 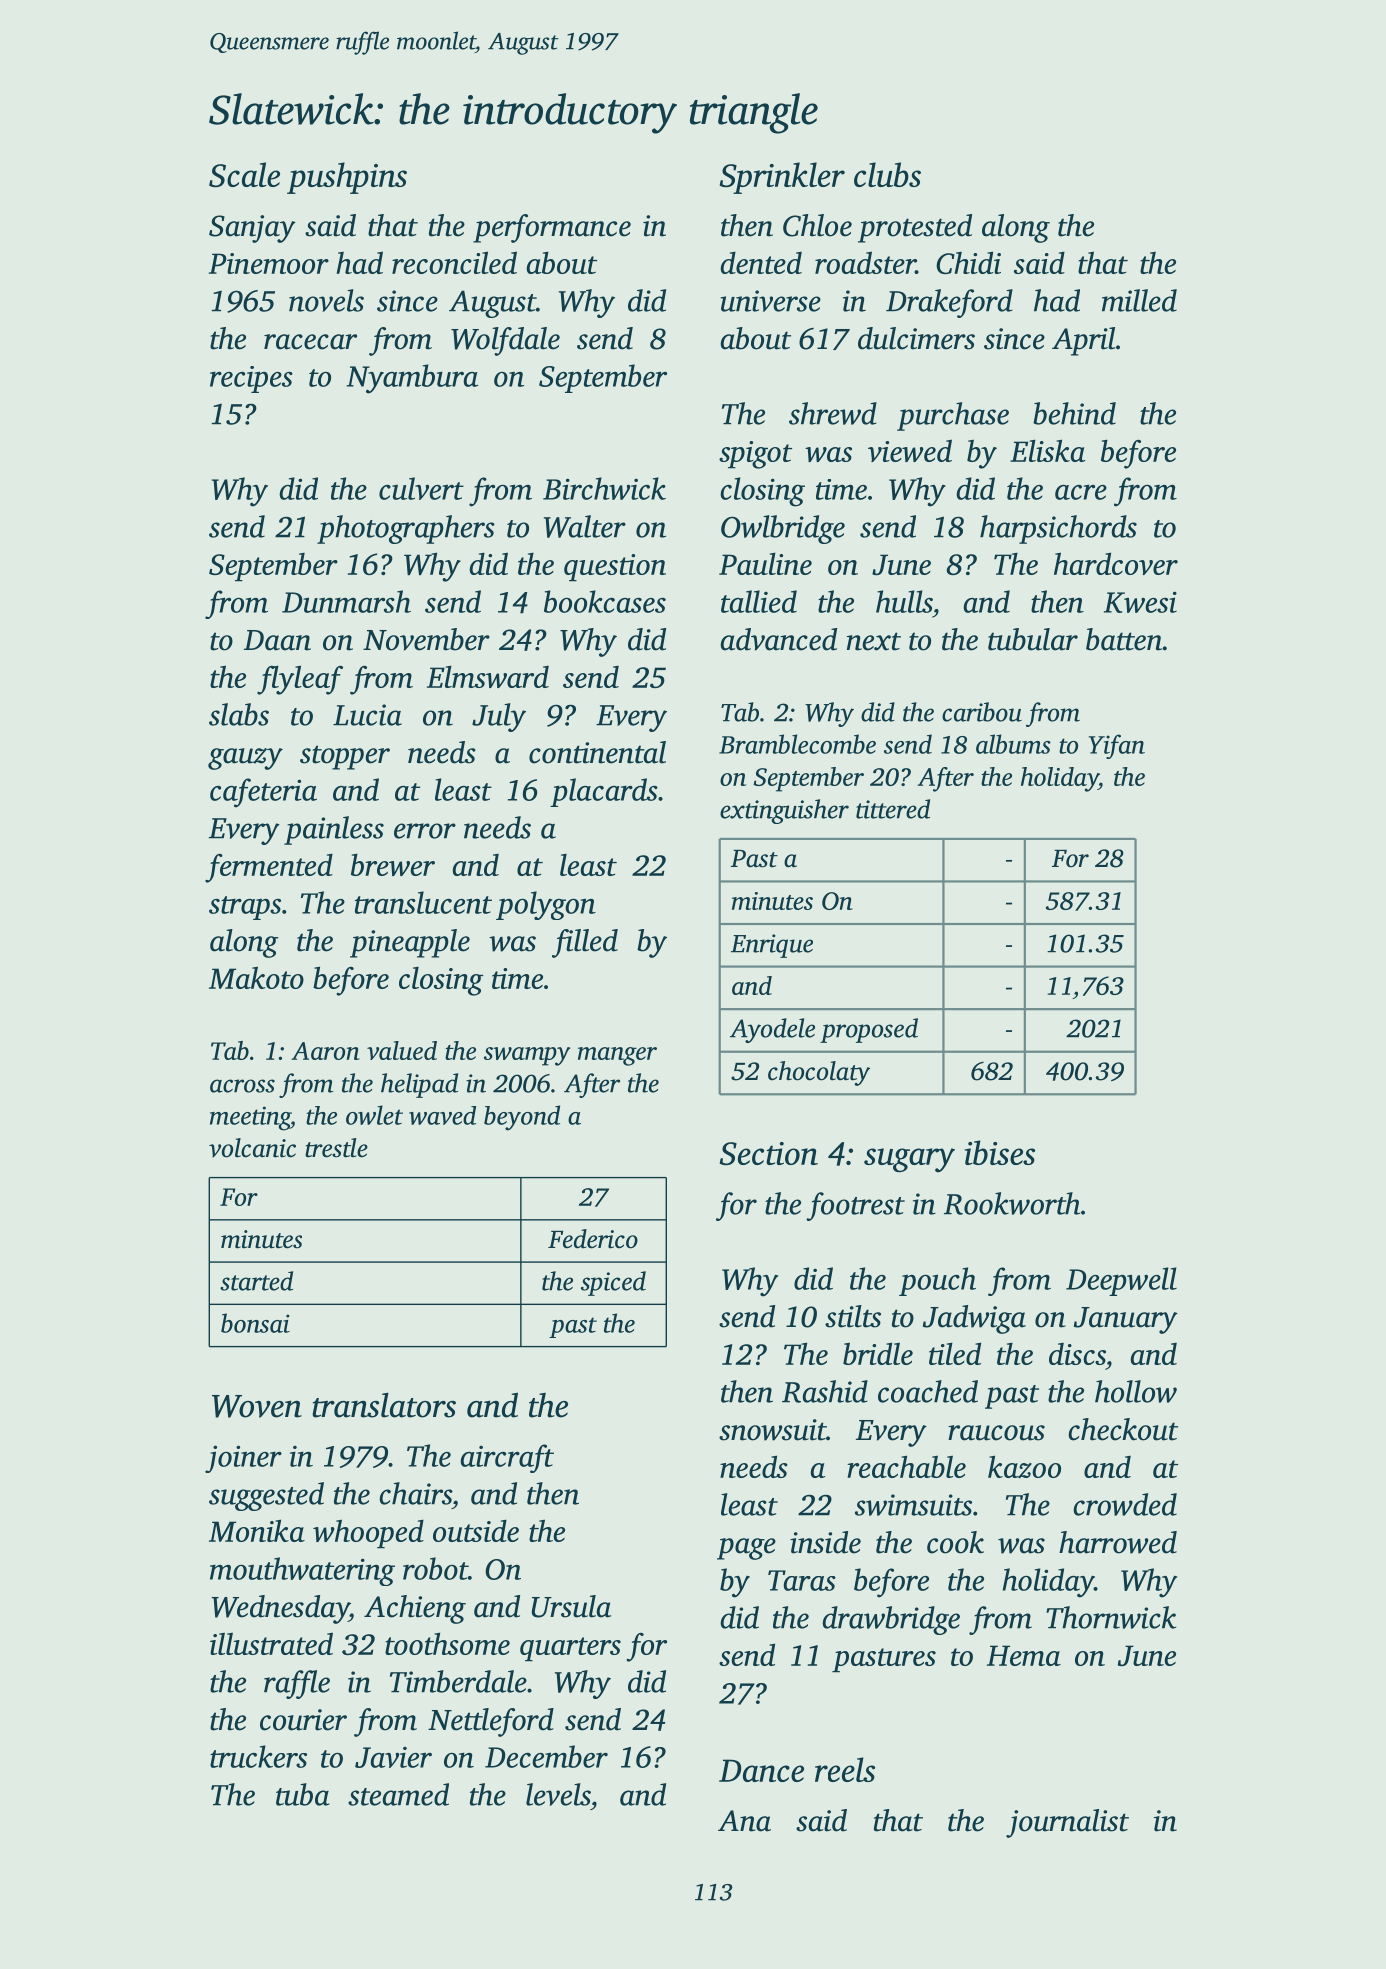 What do you see at coordinates (817, 225) in the page?
I see `Chloe` at bounding box center [817, 225].
